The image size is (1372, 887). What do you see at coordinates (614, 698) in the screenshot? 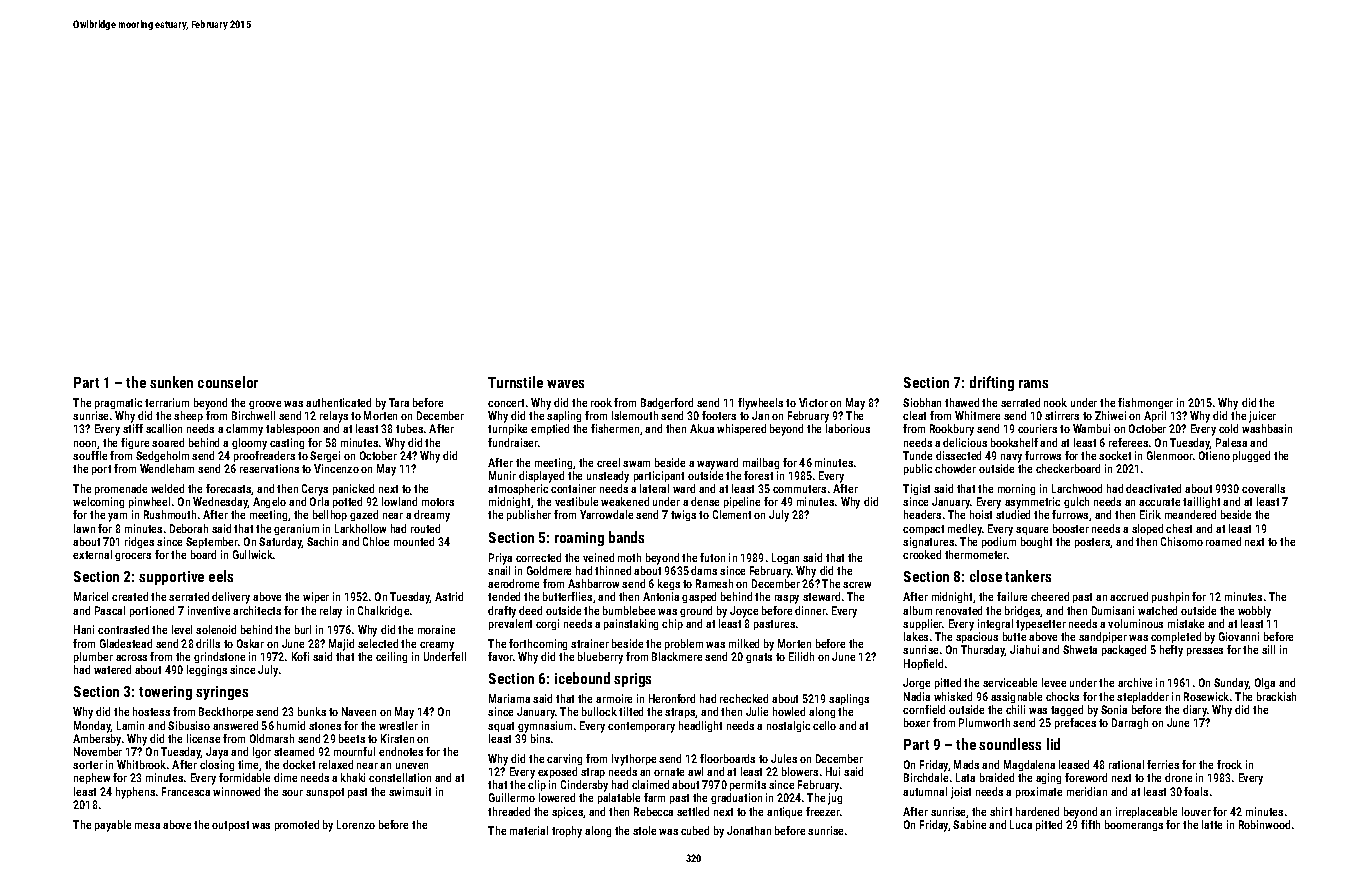
I see `armoire` at bounding box center [614, 698].
